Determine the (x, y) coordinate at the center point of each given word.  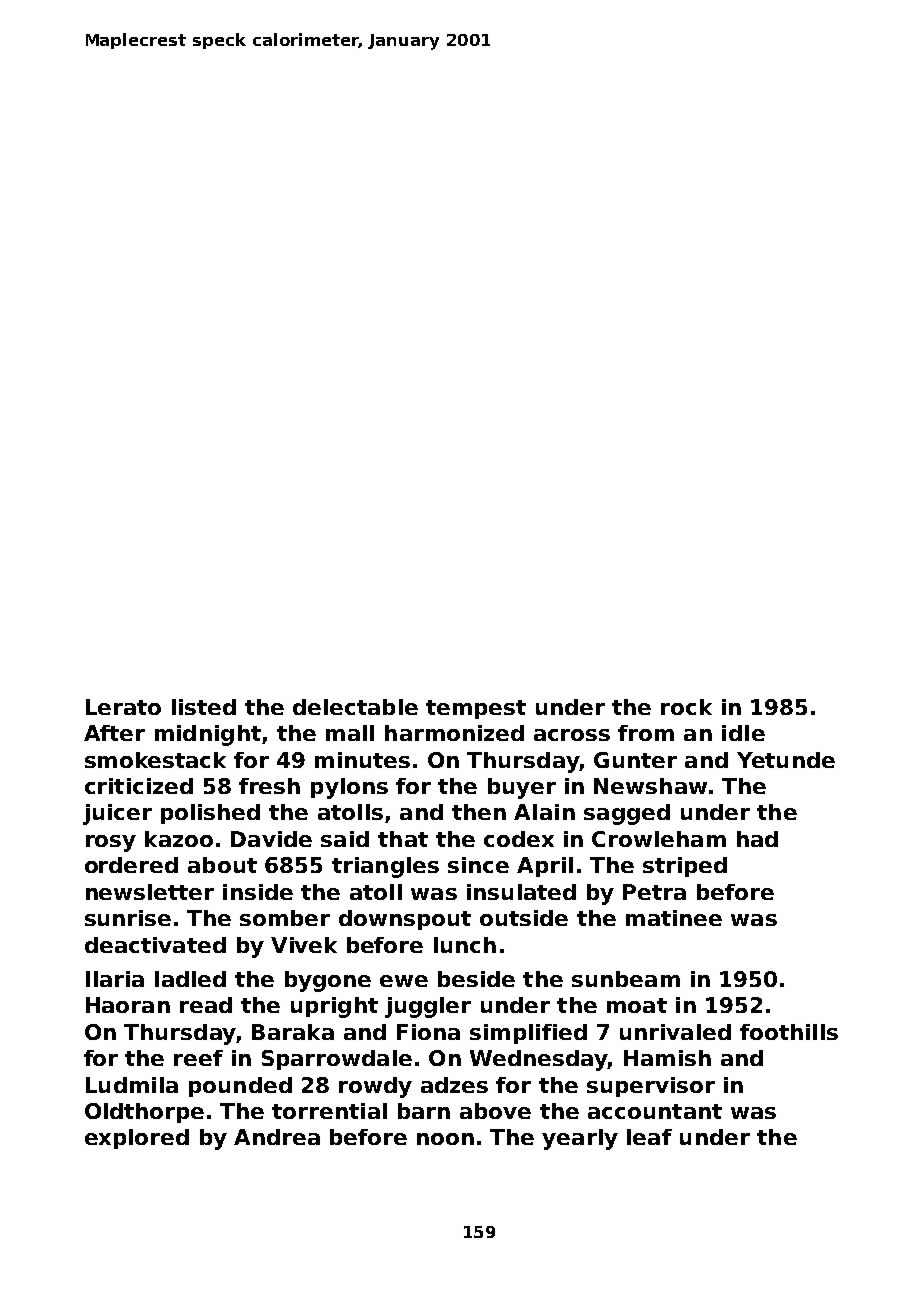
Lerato (123, 707)
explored (137, 1139)
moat (637, 1005)
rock (686, 707)
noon (445, 1139)
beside (476, 979)
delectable (355, 707)
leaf (649, 1137)
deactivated (155, 945)
